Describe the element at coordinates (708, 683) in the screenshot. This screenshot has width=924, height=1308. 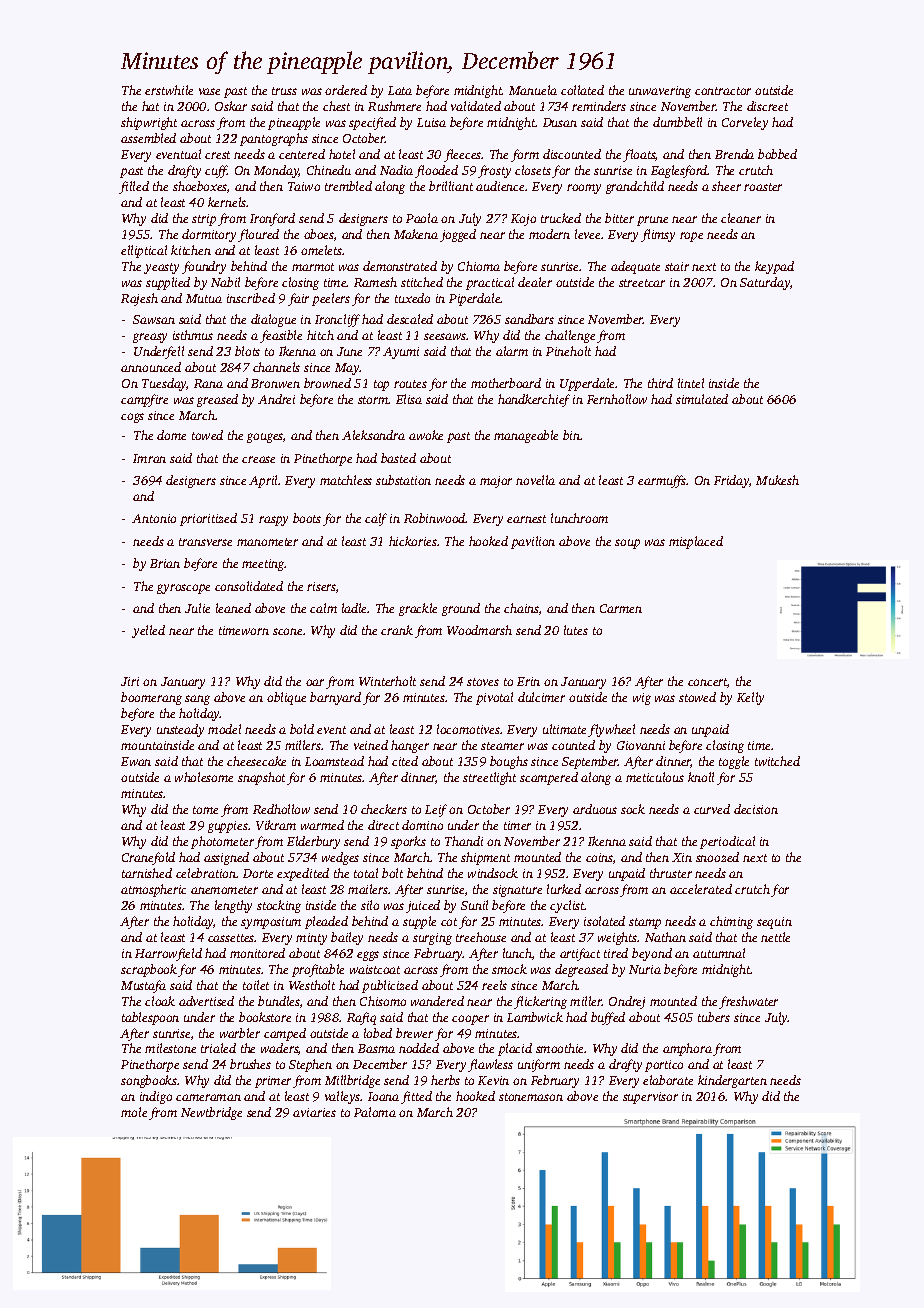
I see `concert` at that location.
